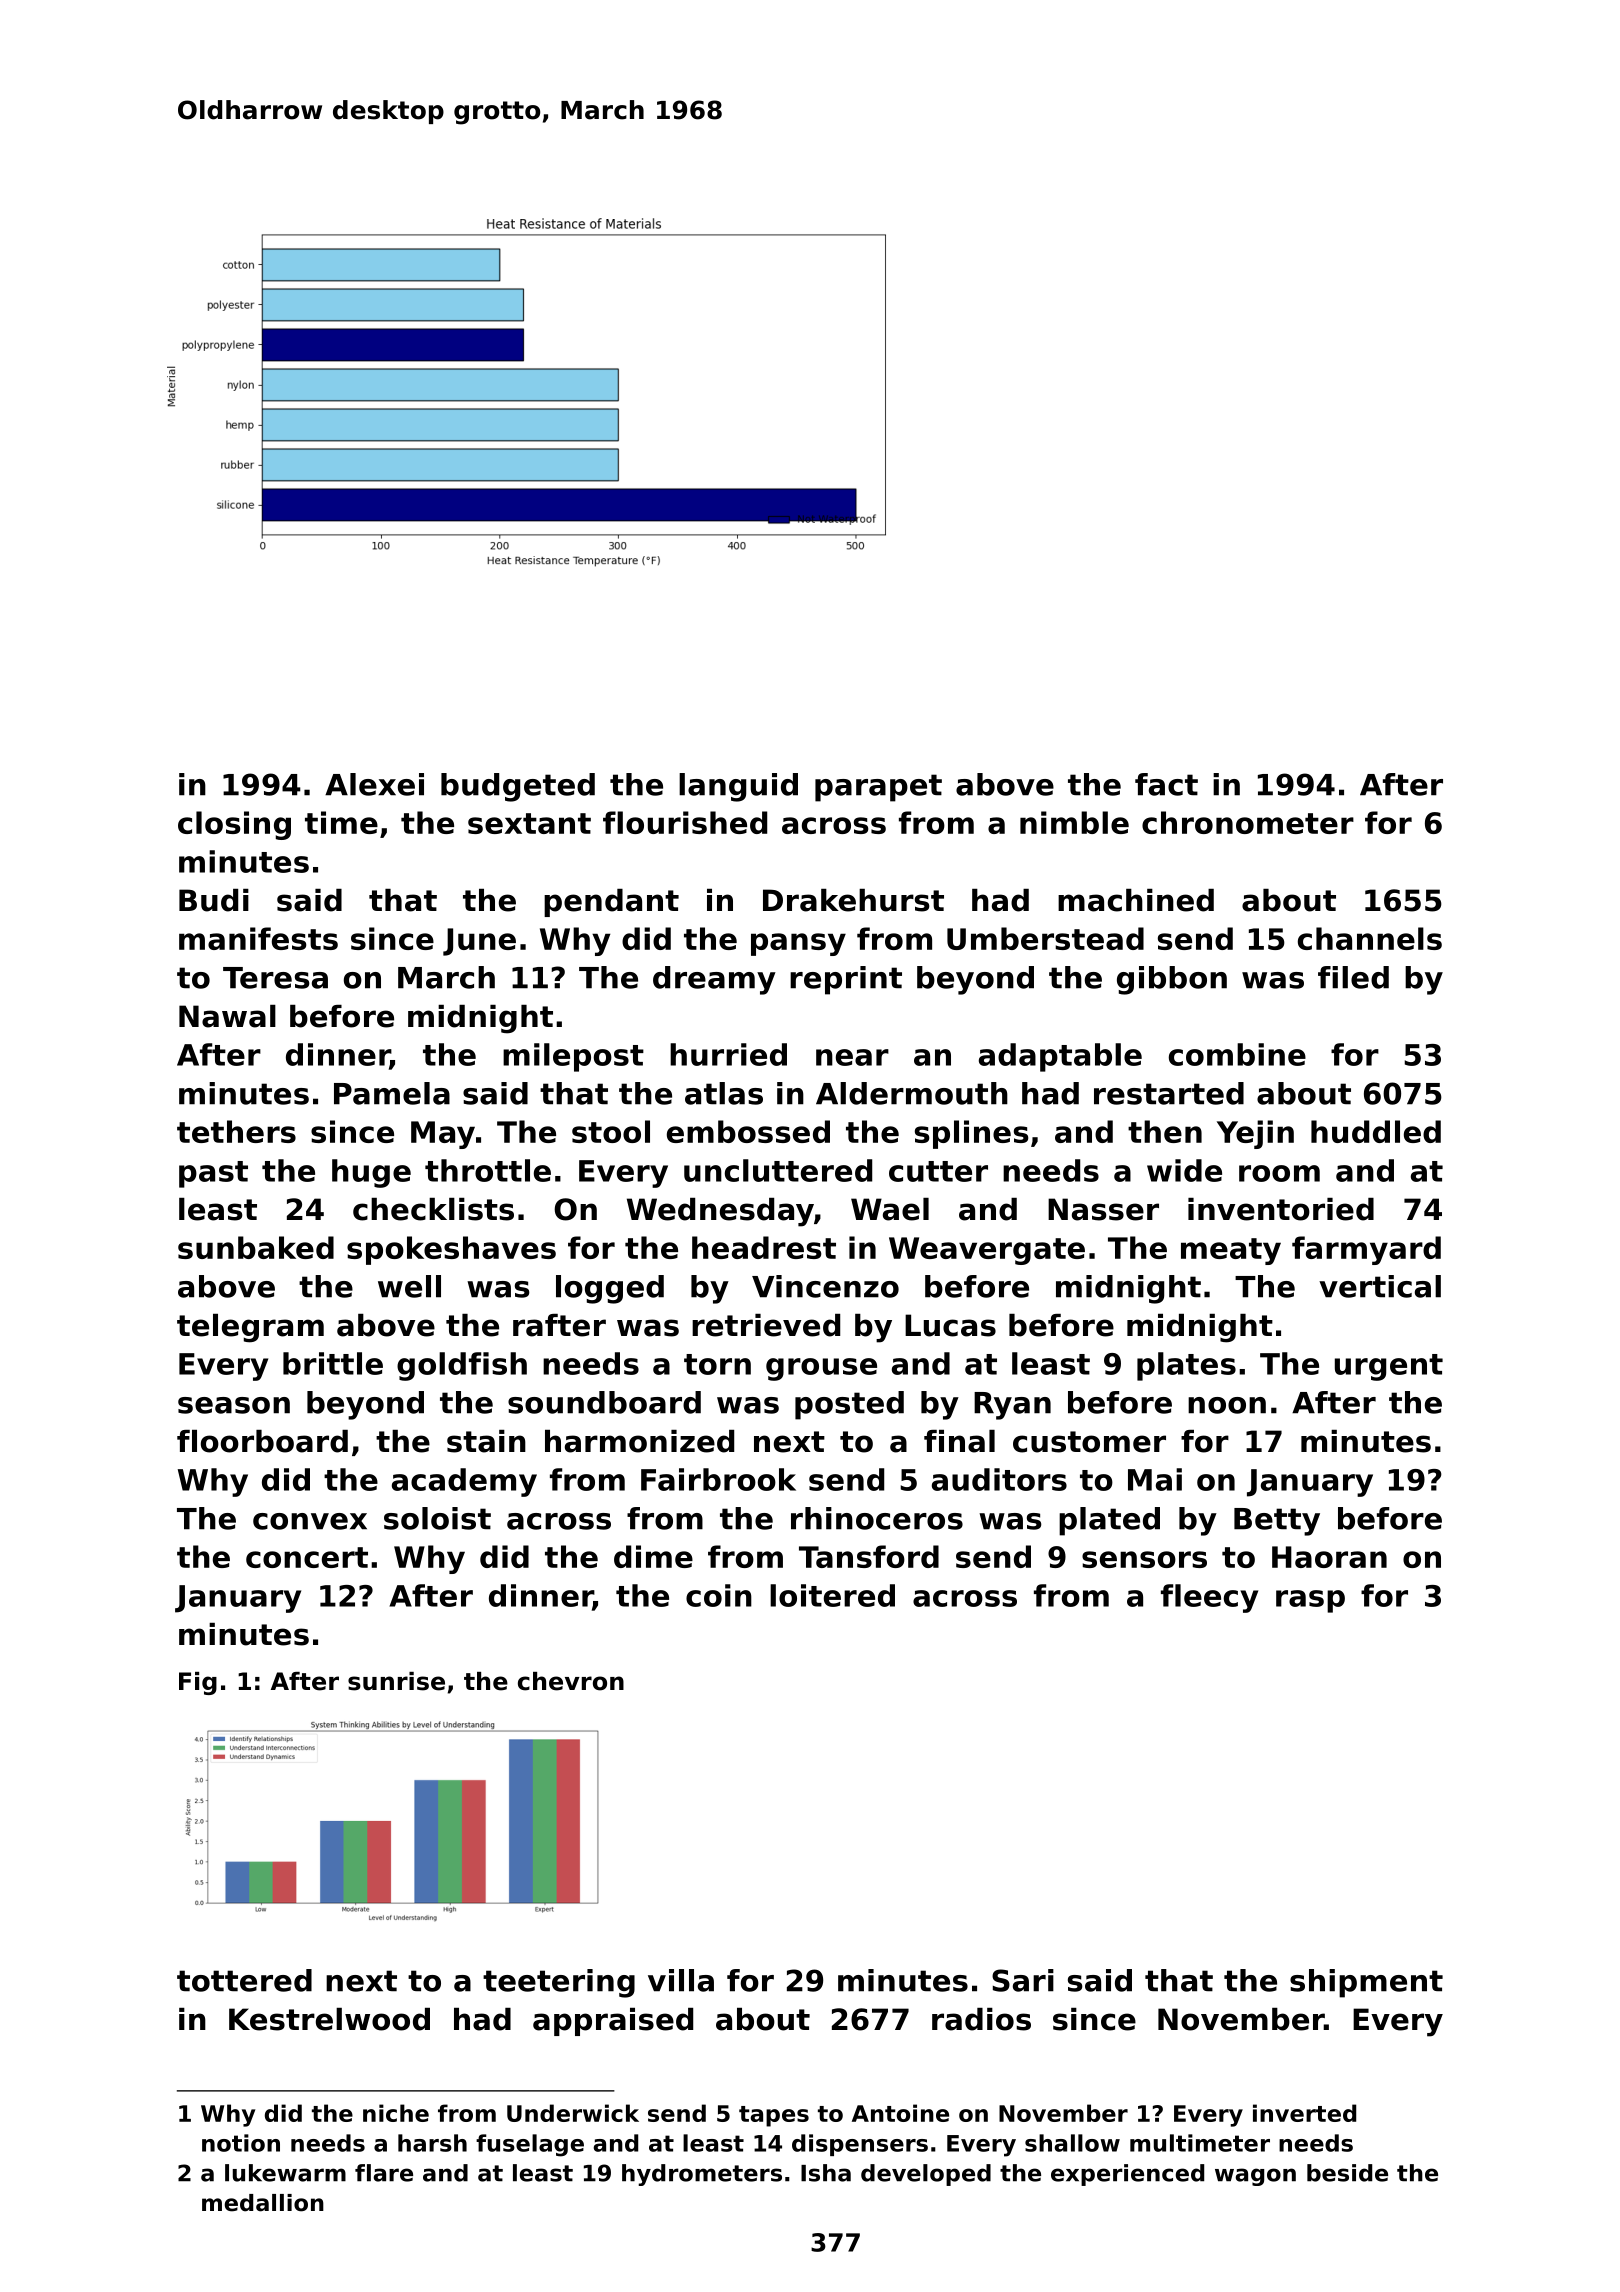 This document has width=1620, height=2292. I want to click on dreamy, so click(714, 980).
